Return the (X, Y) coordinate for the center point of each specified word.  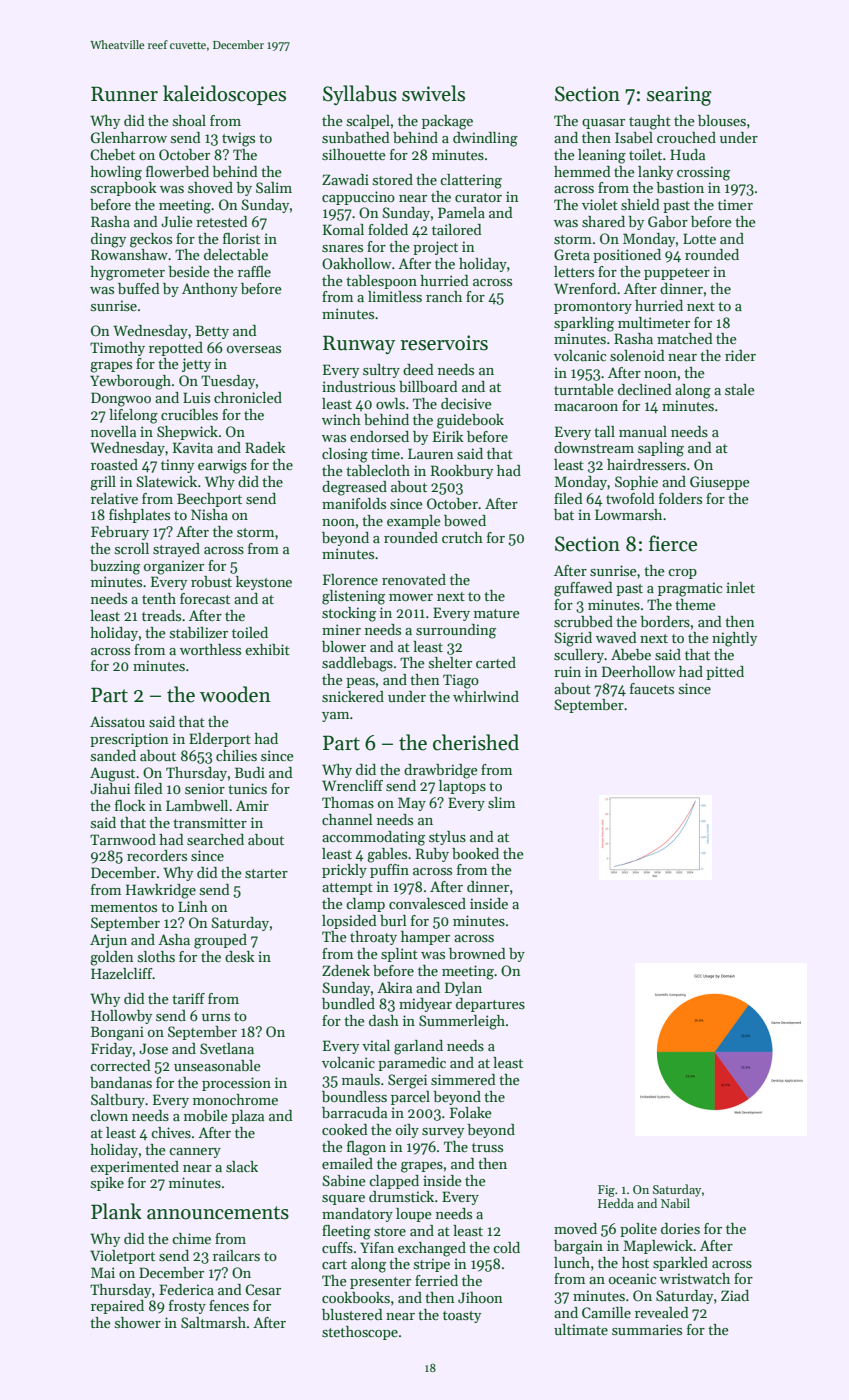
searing (679, 96)
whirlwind (486, 696)
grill (103, 483)
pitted (725, 673)
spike (107, 1184)
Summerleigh (462, 1022)
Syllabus (360, 95)
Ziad (735, 1295)
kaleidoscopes (224, 95)
